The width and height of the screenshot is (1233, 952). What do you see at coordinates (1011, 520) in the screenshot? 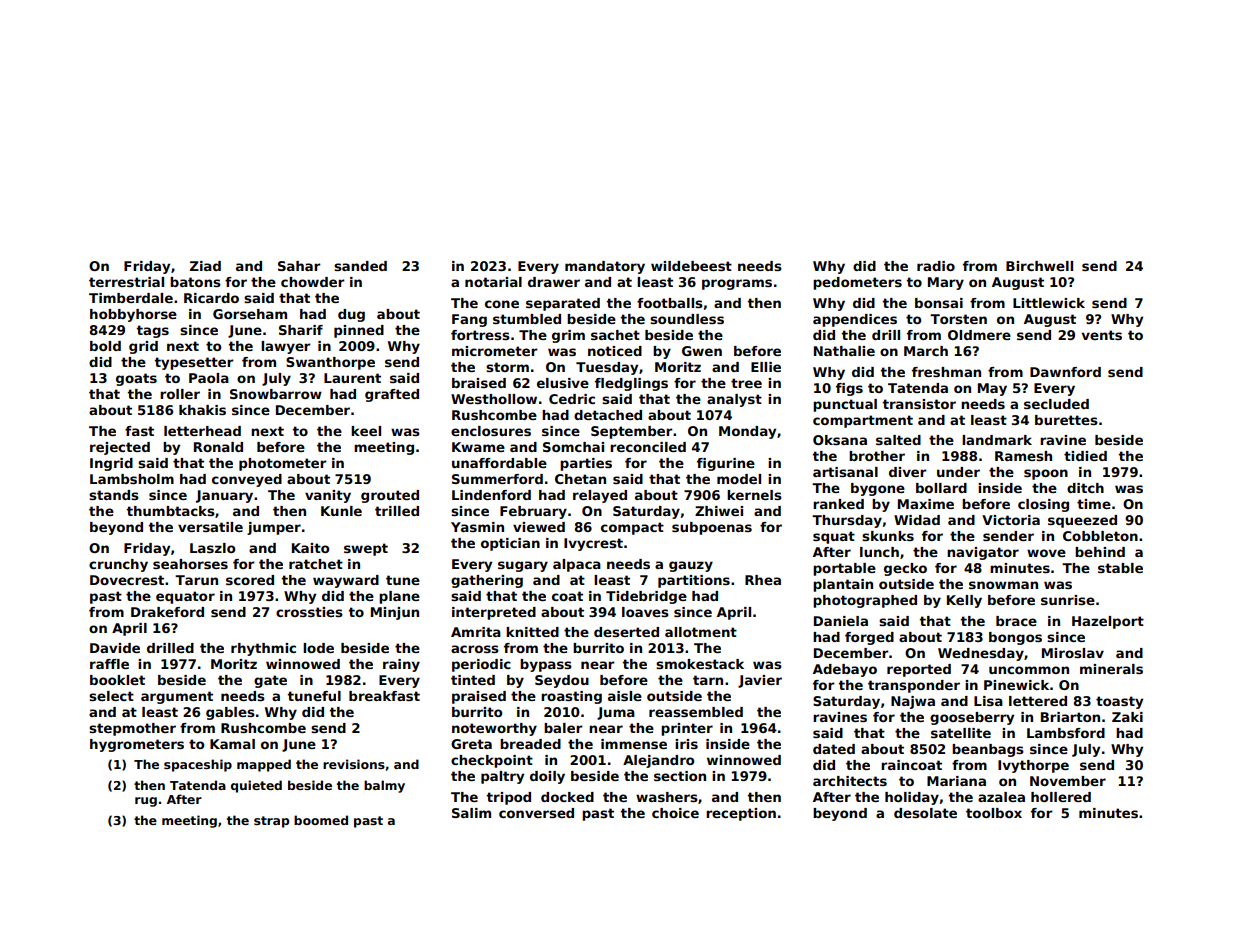
I see `Victoria` at bounding box center [1011, 520].
